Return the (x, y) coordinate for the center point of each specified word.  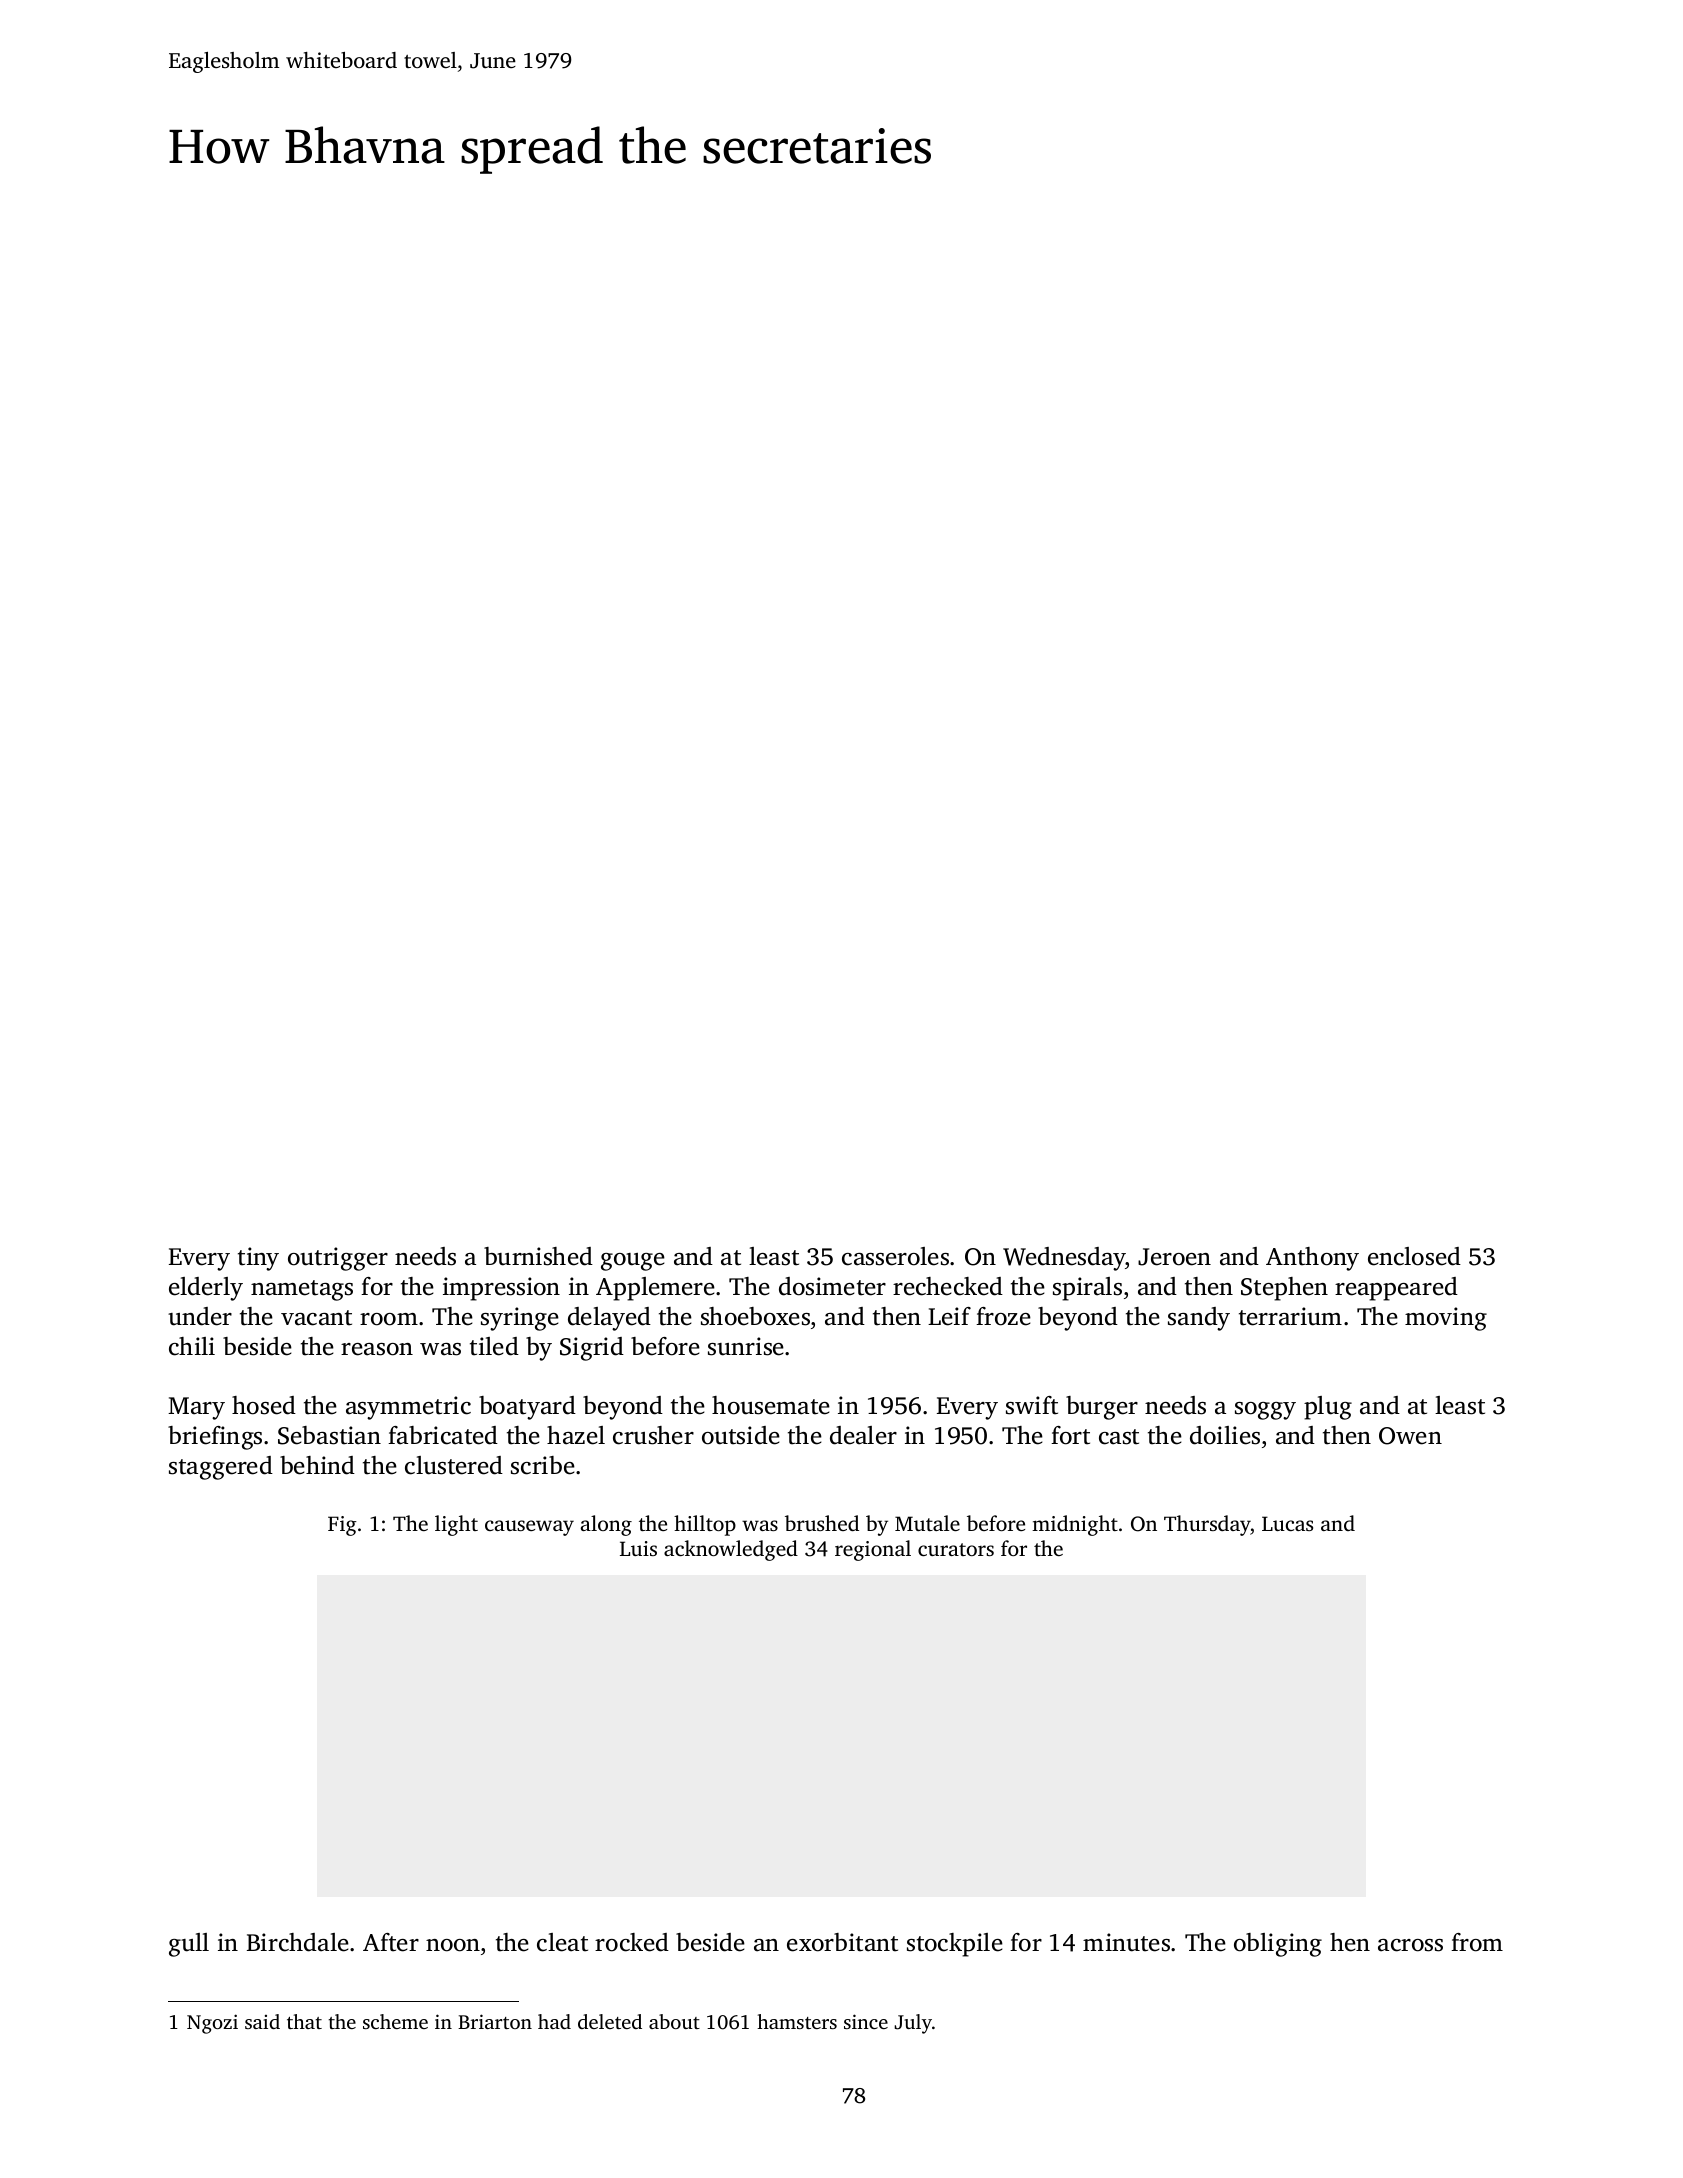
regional (873, 1550)
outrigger (338, 1259)
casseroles (895, 1256)
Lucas (1287, 1523)
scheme (395, 2021)
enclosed (1414, 1256)
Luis (638, 1548)
